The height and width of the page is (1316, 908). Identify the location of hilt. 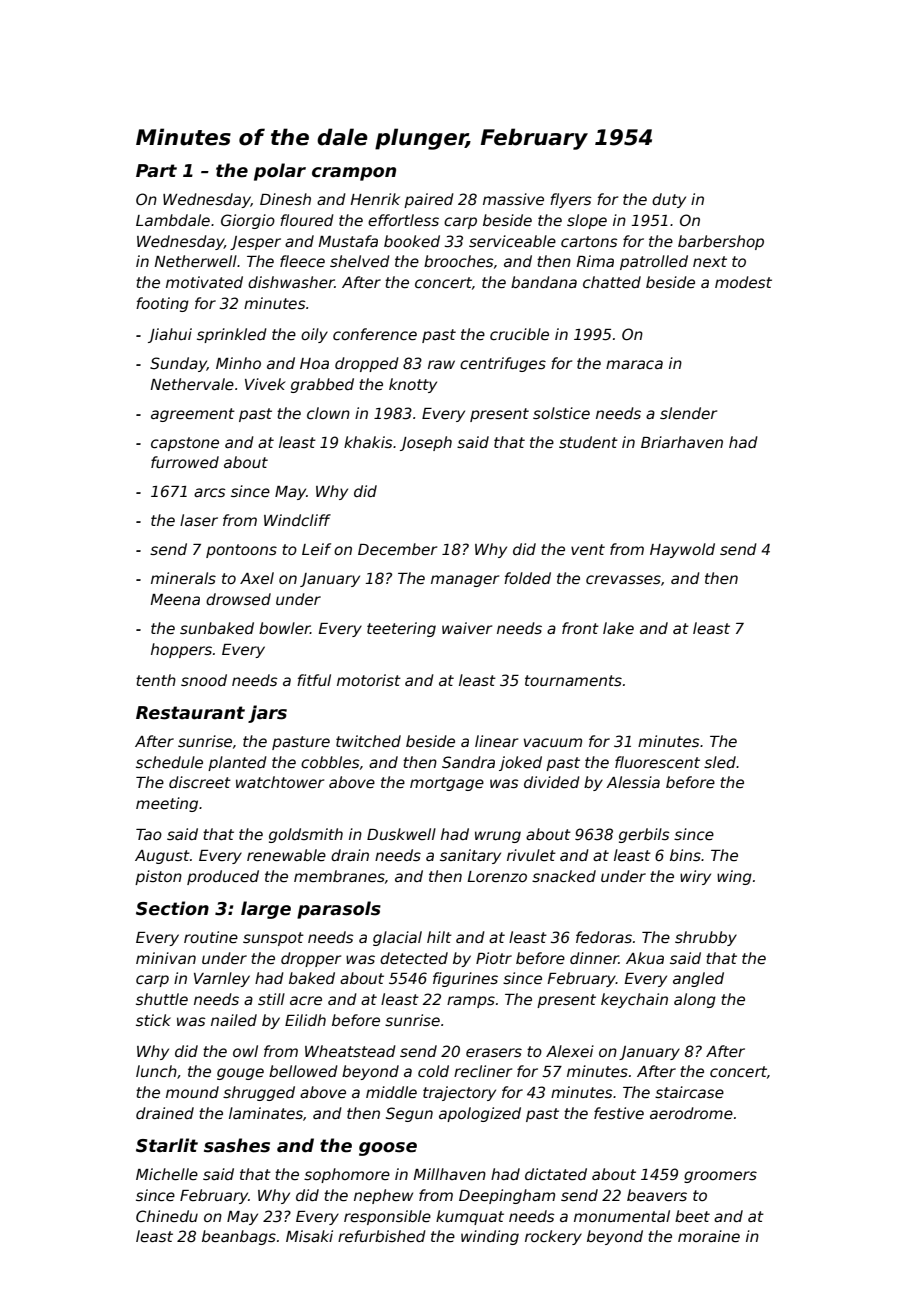
(439, 937).
